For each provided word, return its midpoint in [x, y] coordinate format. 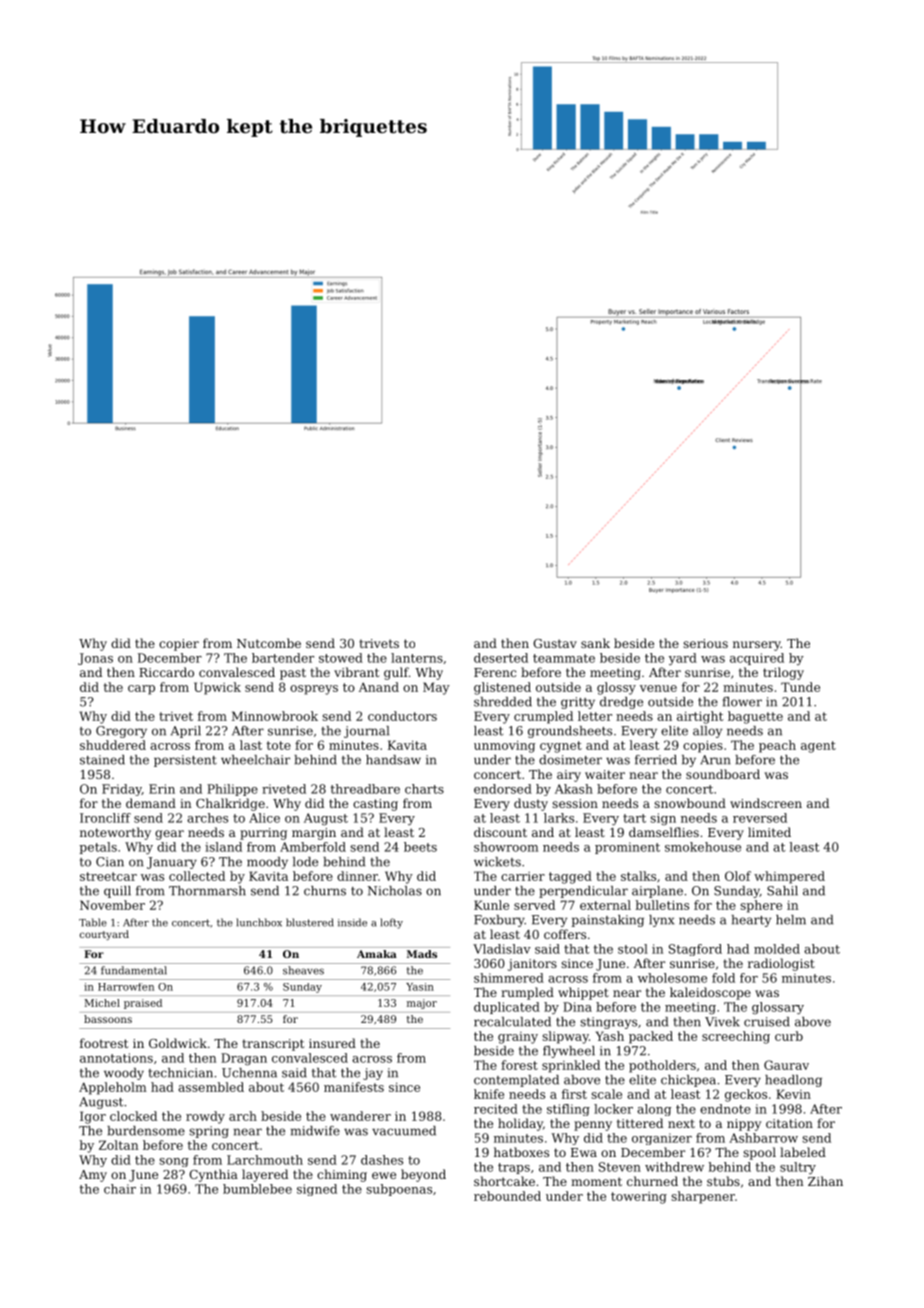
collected [197, 876]
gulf [396, 673]
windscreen [766, 803]
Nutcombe [269, 643]
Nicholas [394, 891]
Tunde [800, 687]
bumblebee [257, 1189]
